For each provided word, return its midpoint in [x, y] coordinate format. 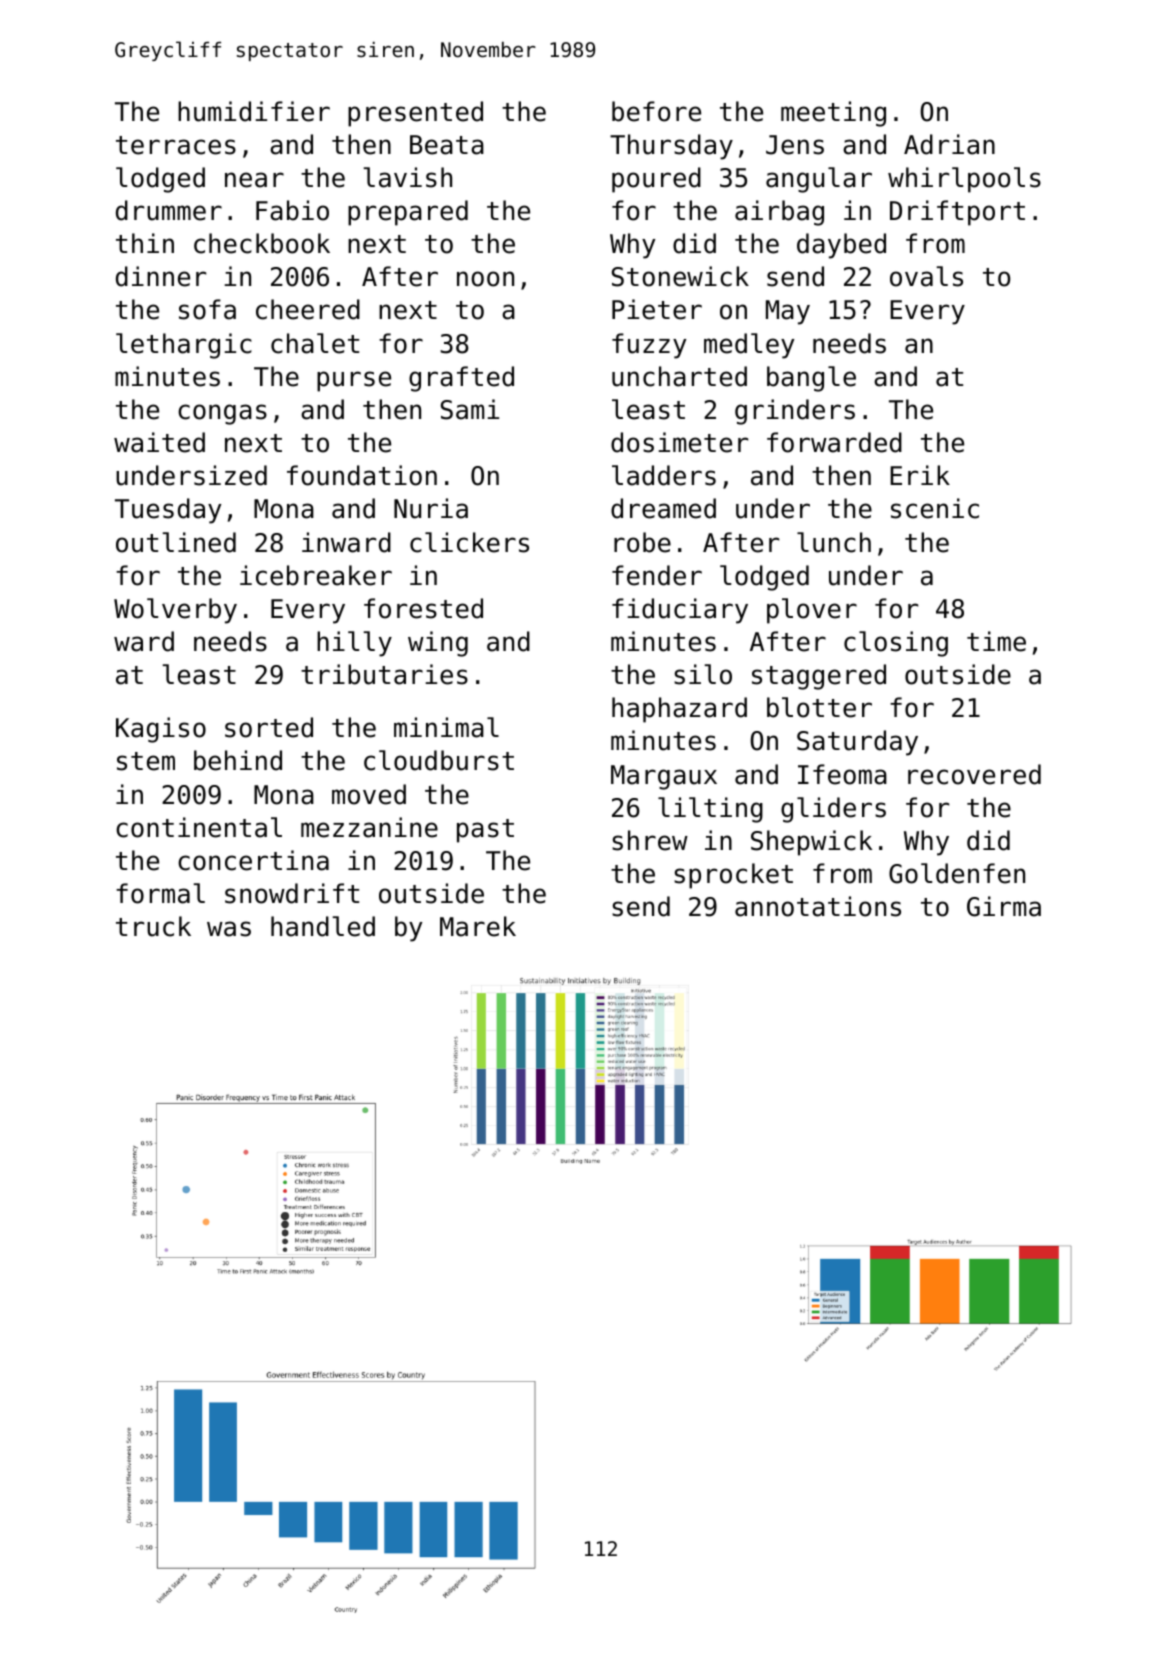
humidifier [254, 111]
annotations [818, 906]
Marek [478, 926]
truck [153, 926]
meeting [833, 114]
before [656, 111]
